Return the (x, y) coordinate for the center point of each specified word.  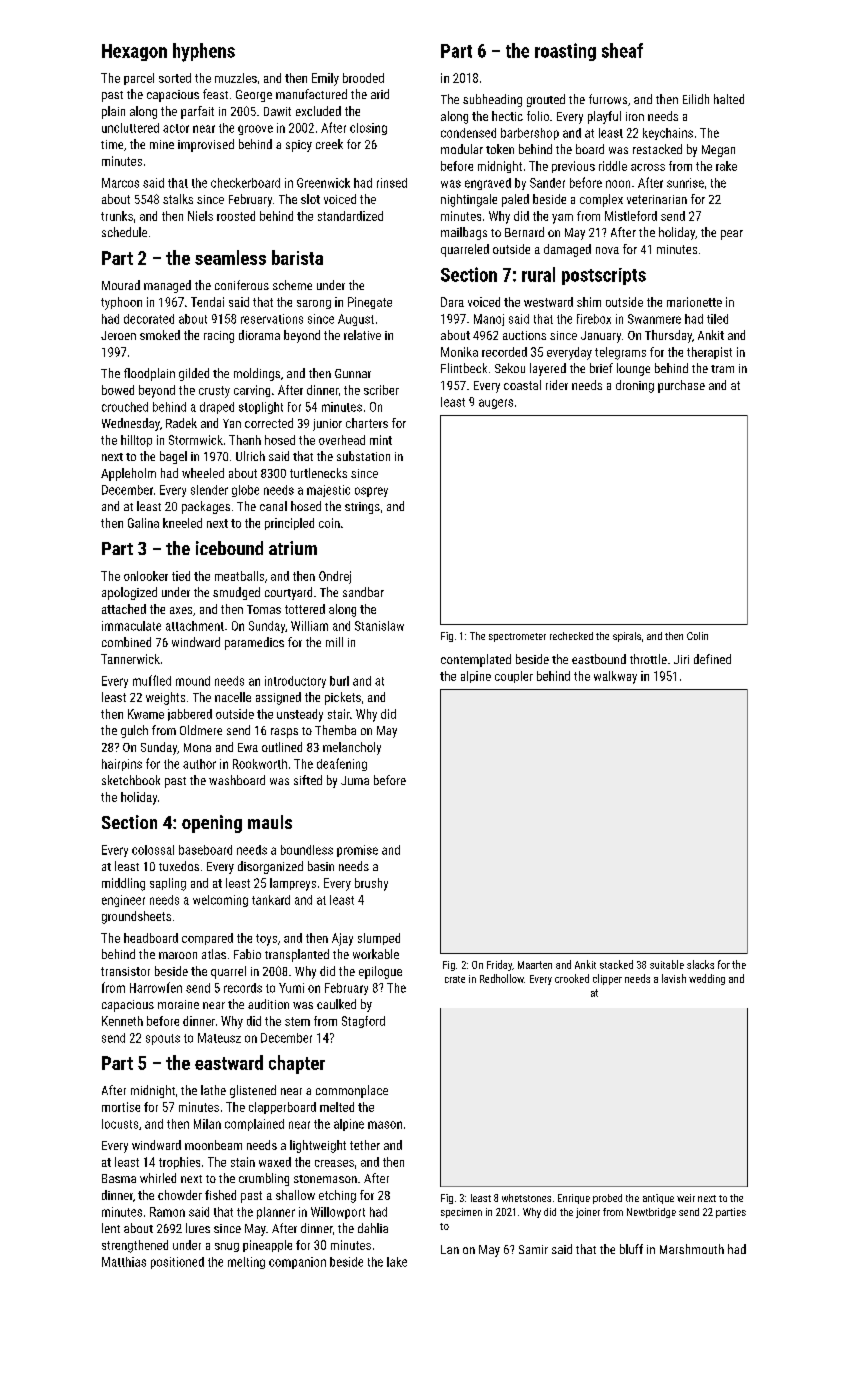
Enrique (574, 1199)
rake (726, 166)
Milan (207, 1124)
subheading (492, 100)
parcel (139, 79)
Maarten (535, 965)
